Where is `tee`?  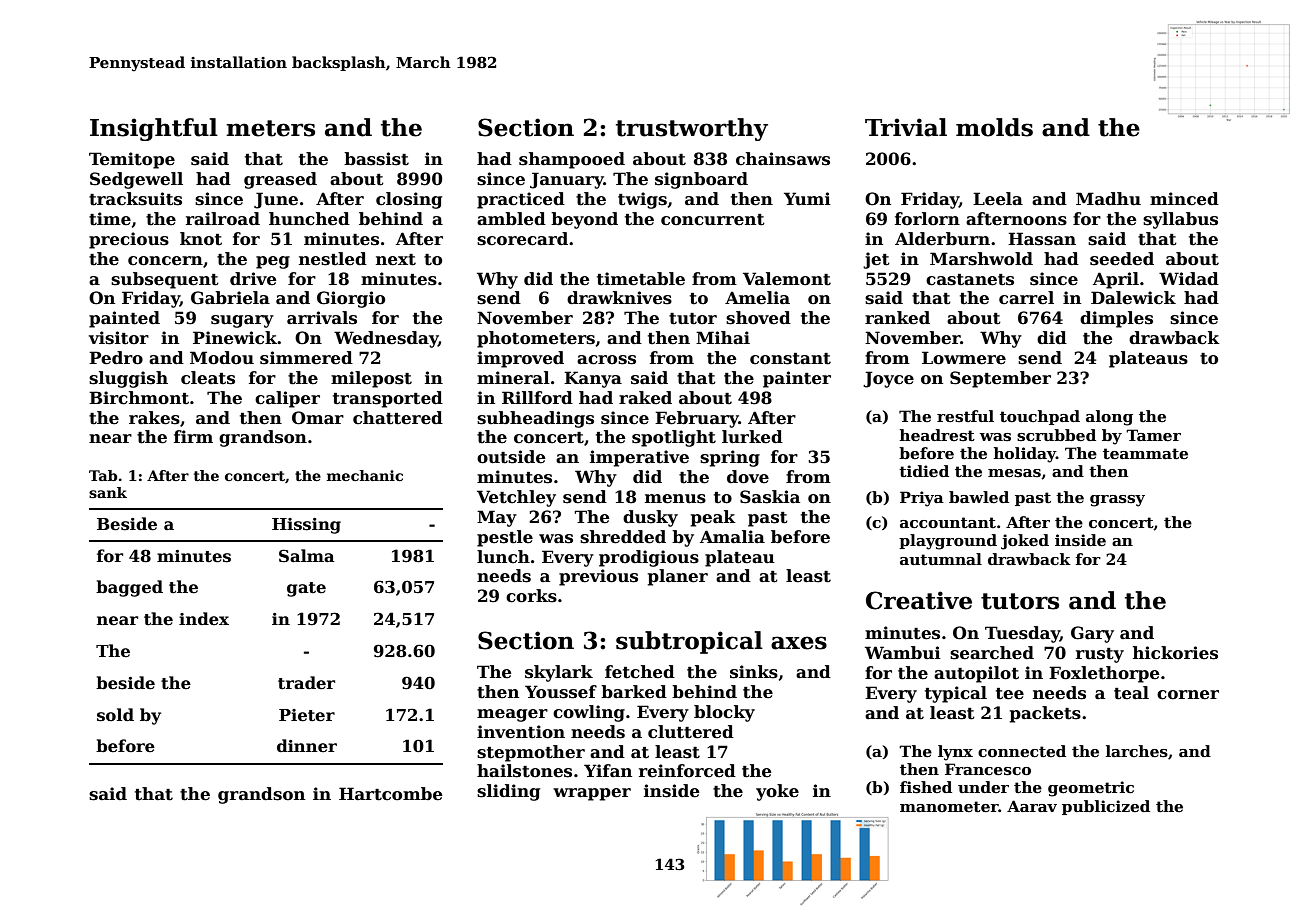 tee is located at coordinates (1010, 694).
